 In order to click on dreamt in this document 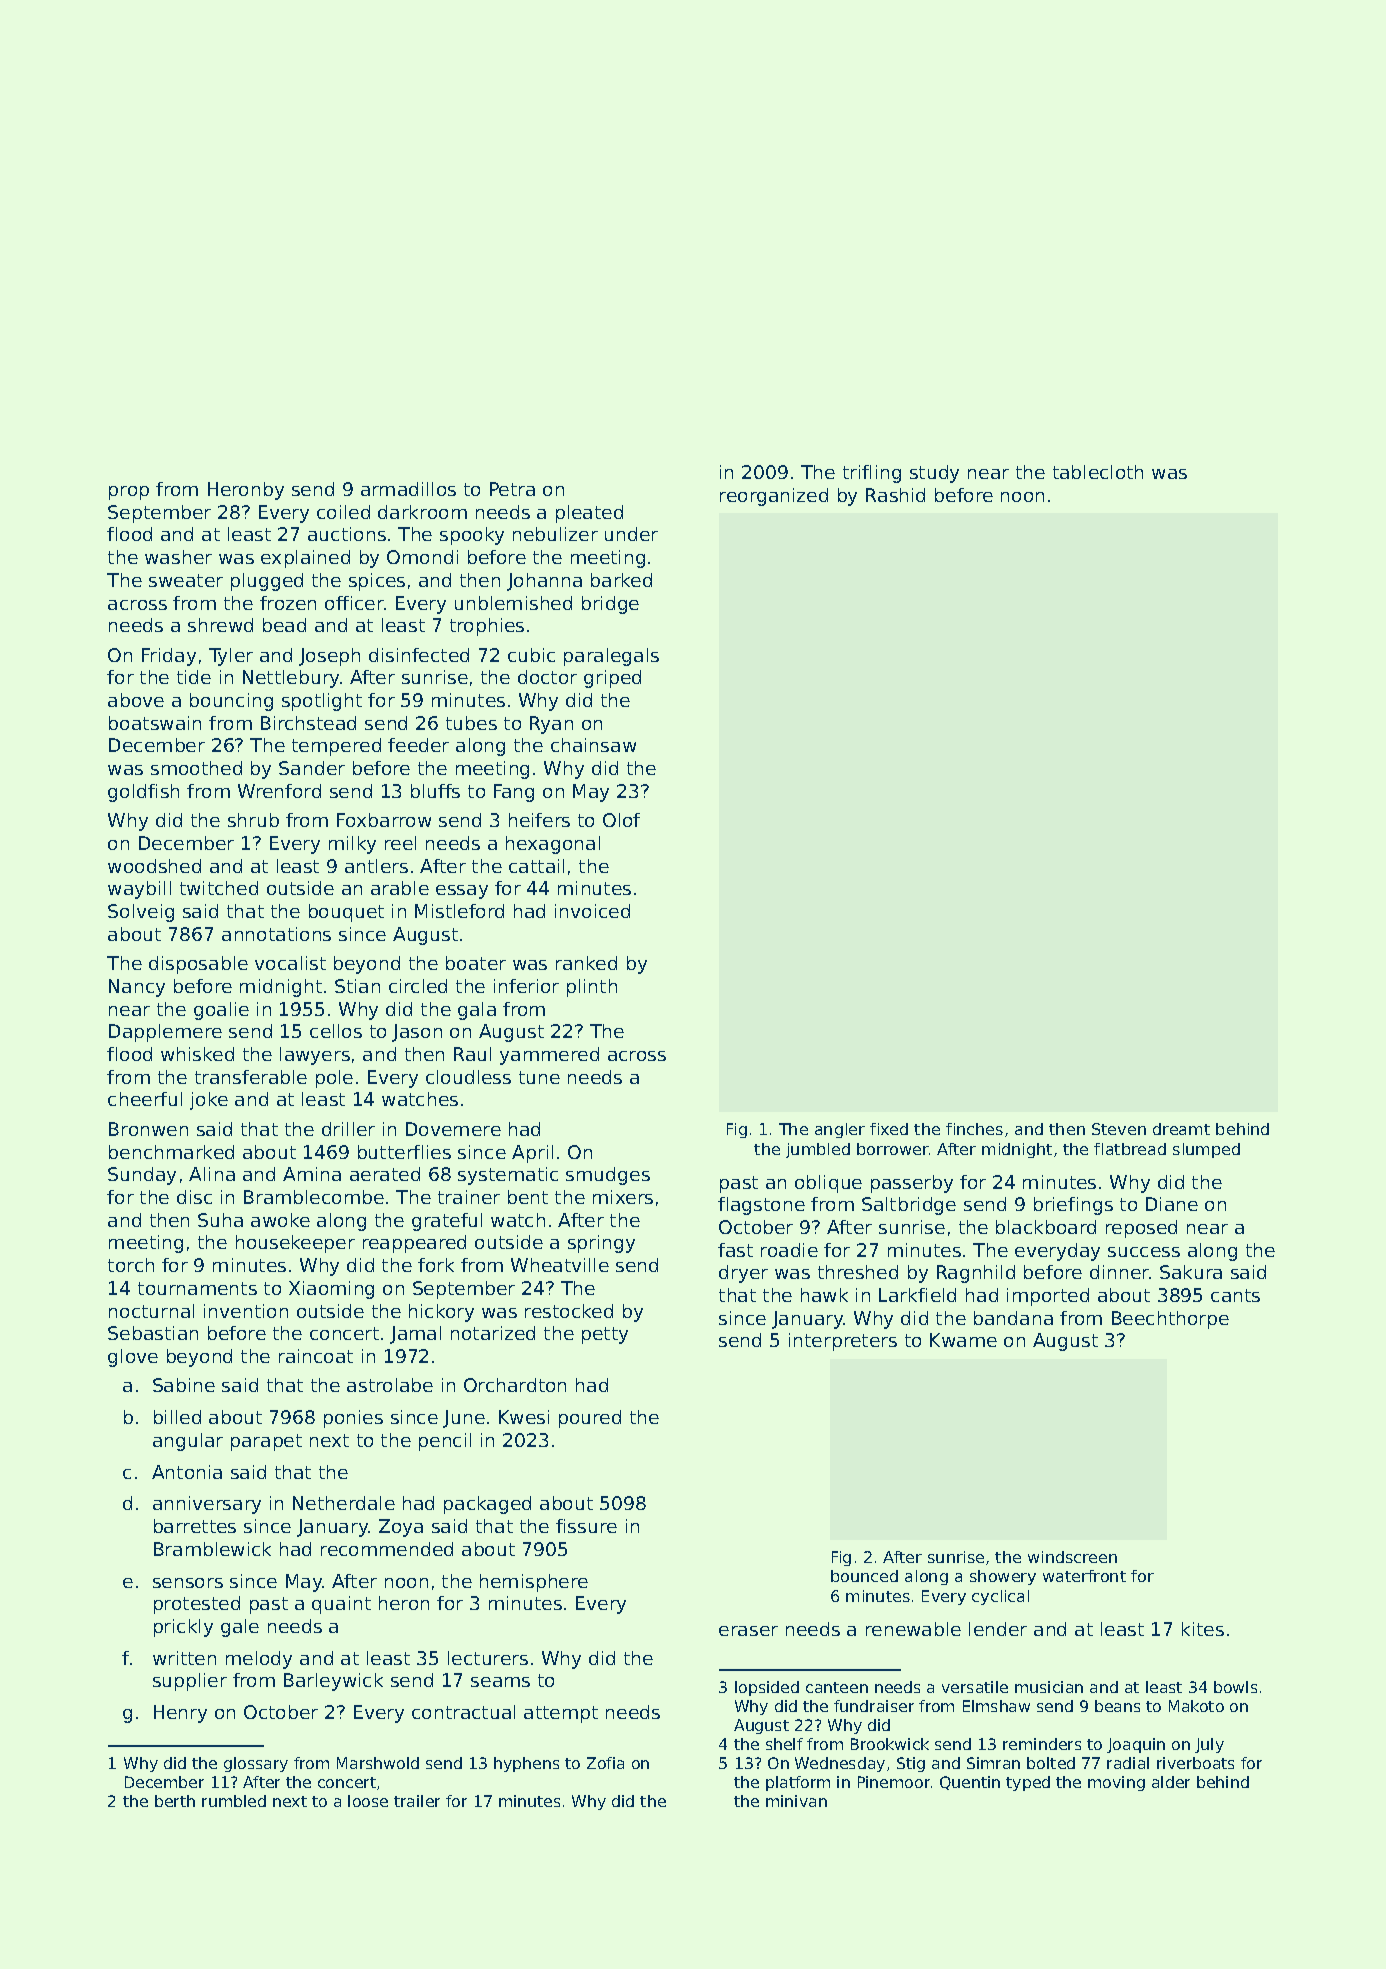, I will do `click(1181, 1129)`.
